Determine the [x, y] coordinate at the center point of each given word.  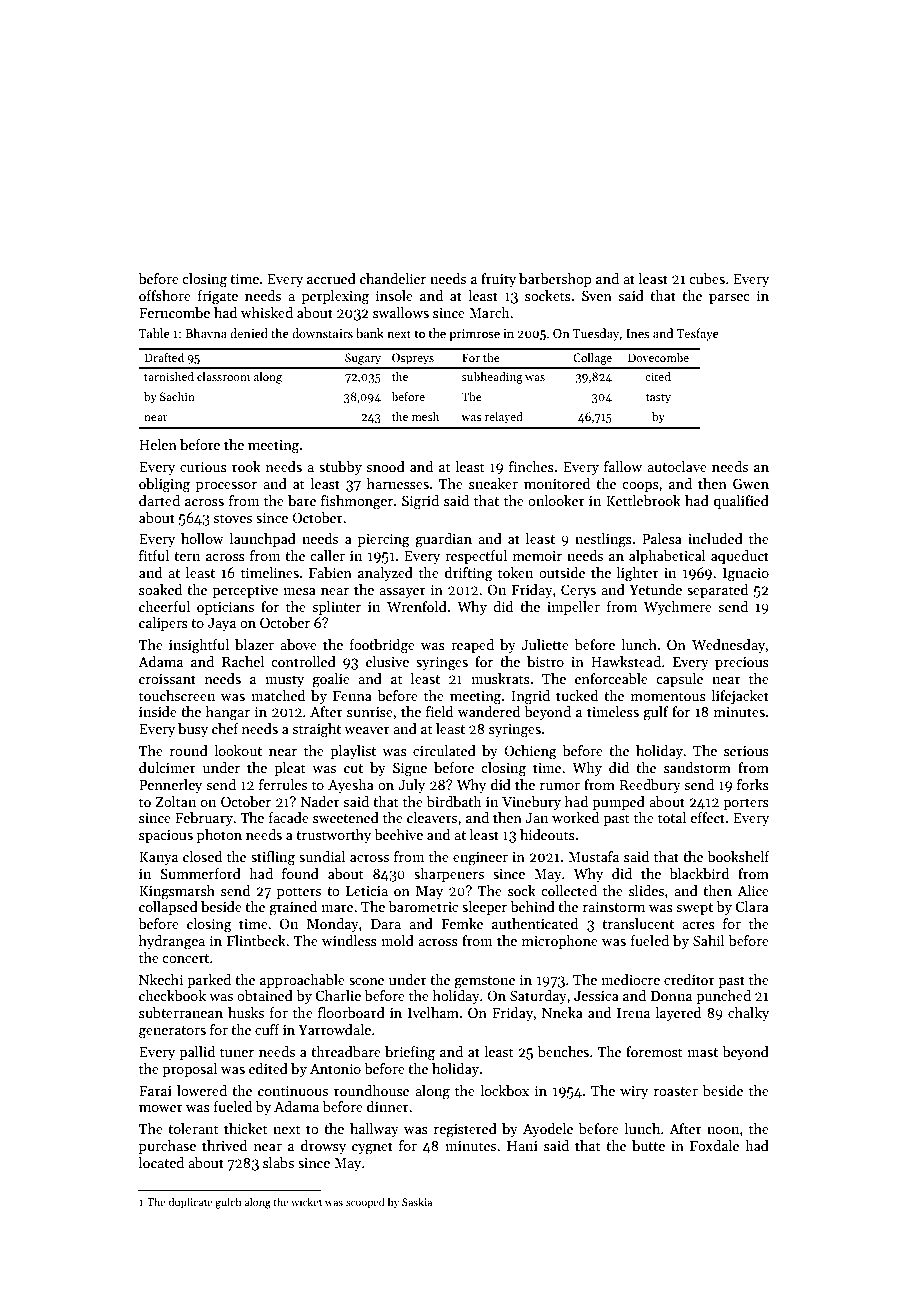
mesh [425, 416]
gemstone [484, 982]
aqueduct [740, 557]
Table [154, 333]
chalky [748, 1014]
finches [531, 466]
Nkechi [161, 979]
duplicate [190, 1202]
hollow [202, 538]
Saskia [417, 1201]
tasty [658, 399]
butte [648, 1145]
